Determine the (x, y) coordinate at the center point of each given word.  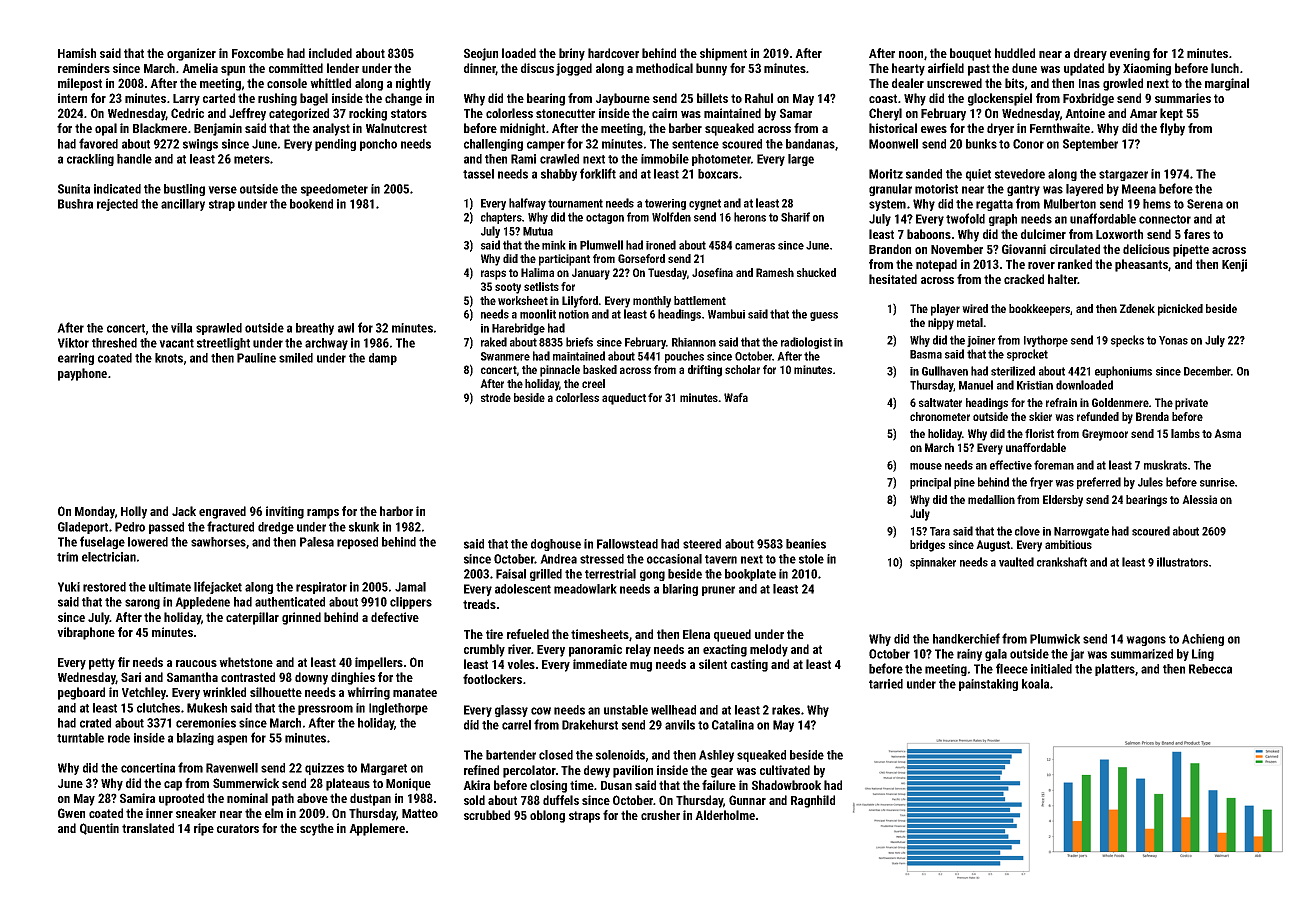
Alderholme (725, 815)
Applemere (377, 829)
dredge (276, 528)
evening (1130, 54)
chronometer (940, 416)
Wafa (736, 397)
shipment (723, 54)
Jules (1150, 482)
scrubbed (487, 815)
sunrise (1217, 482)
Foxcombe (258, 53)
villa (181, 328)
